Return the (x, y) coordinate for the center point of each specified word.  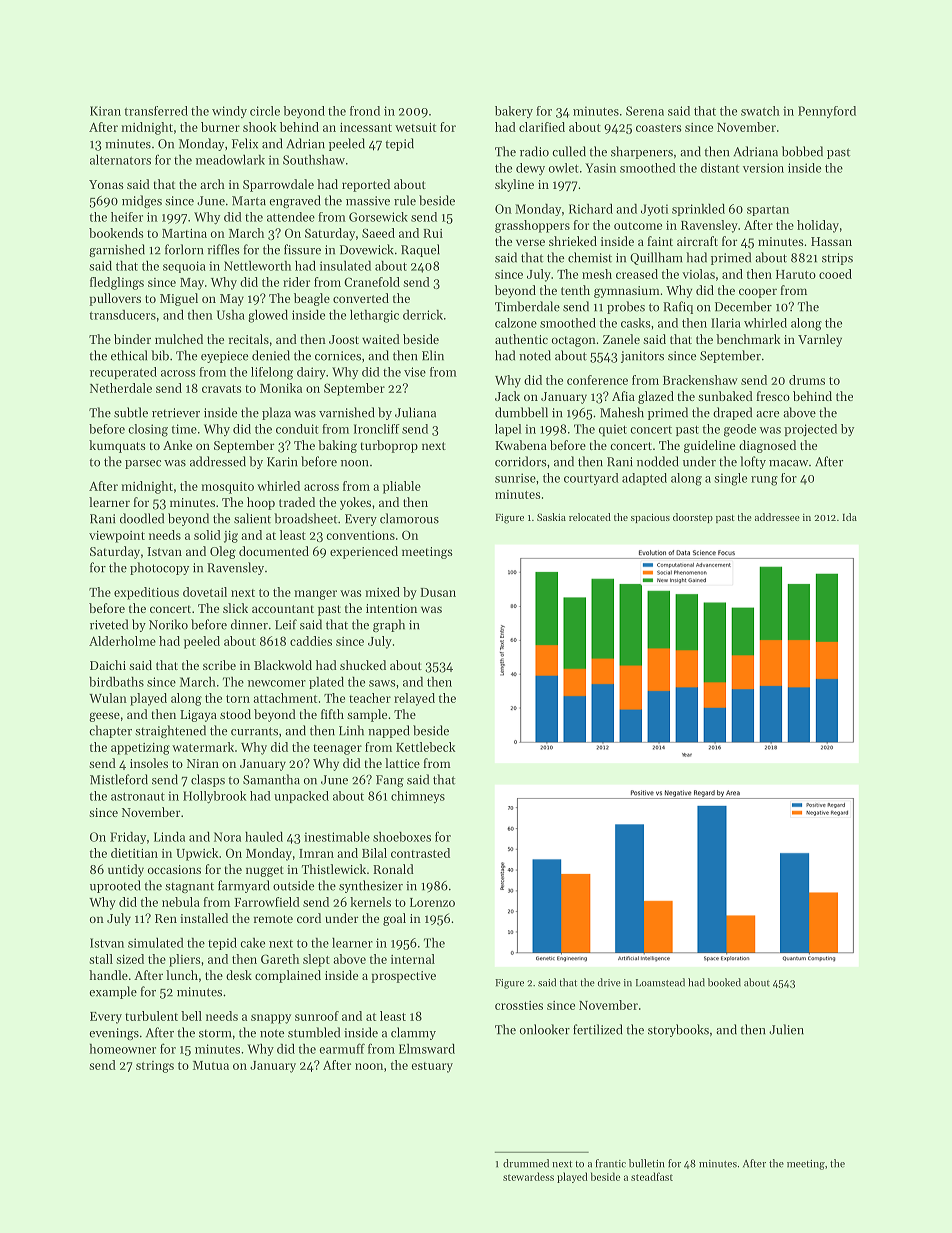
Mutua (211, 1065)
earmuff (342, 1048)
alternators (120, 159)
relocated (590, 517)
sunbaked (725, 396)
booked (724, 982)
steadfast (652, 1176)
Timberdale (527, 306)
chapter (110, 731)
